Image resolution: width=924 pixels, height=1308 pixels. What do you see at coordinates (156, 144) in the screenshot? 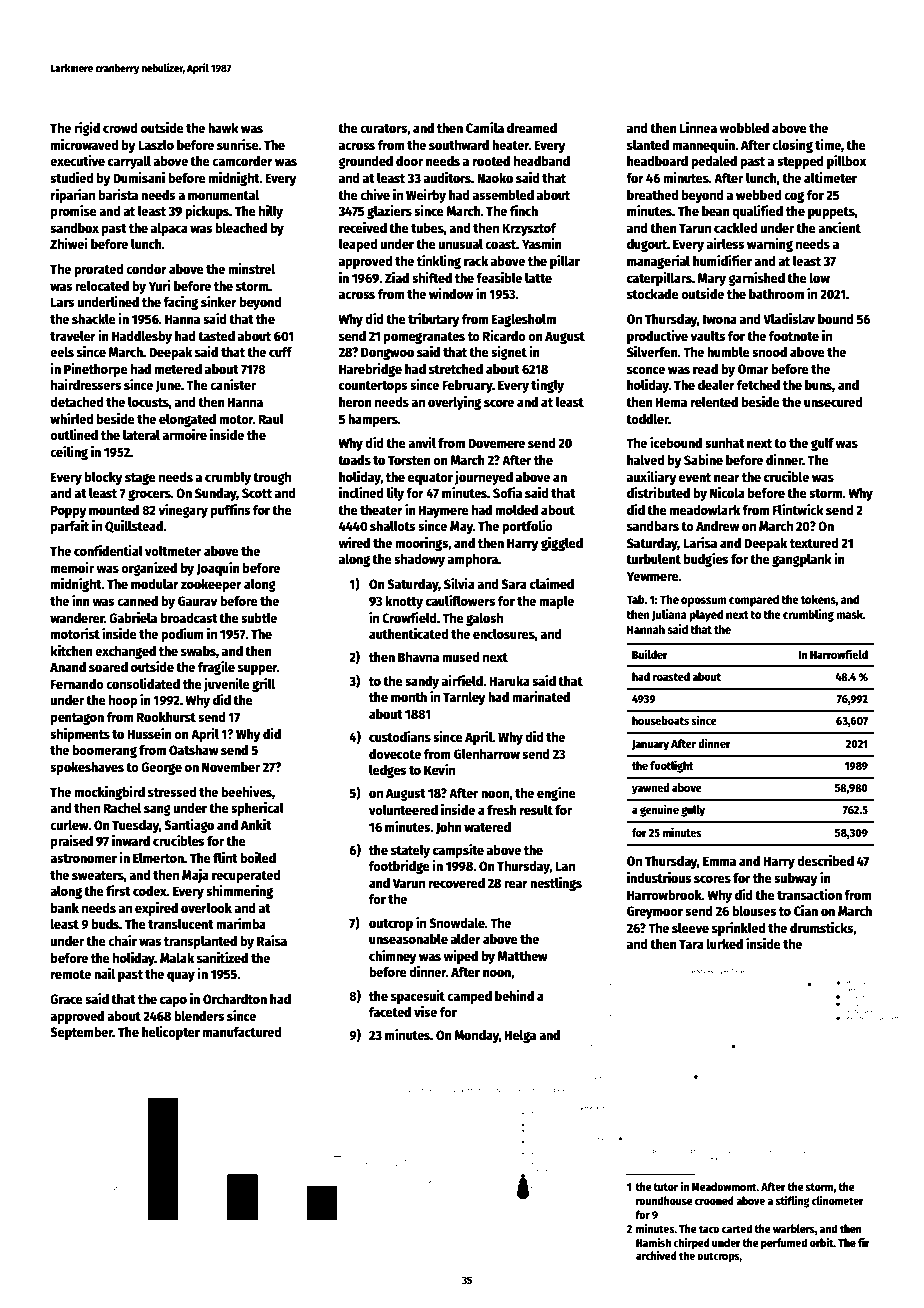
I see `Laszlo` at bounding box center [156, 144].
